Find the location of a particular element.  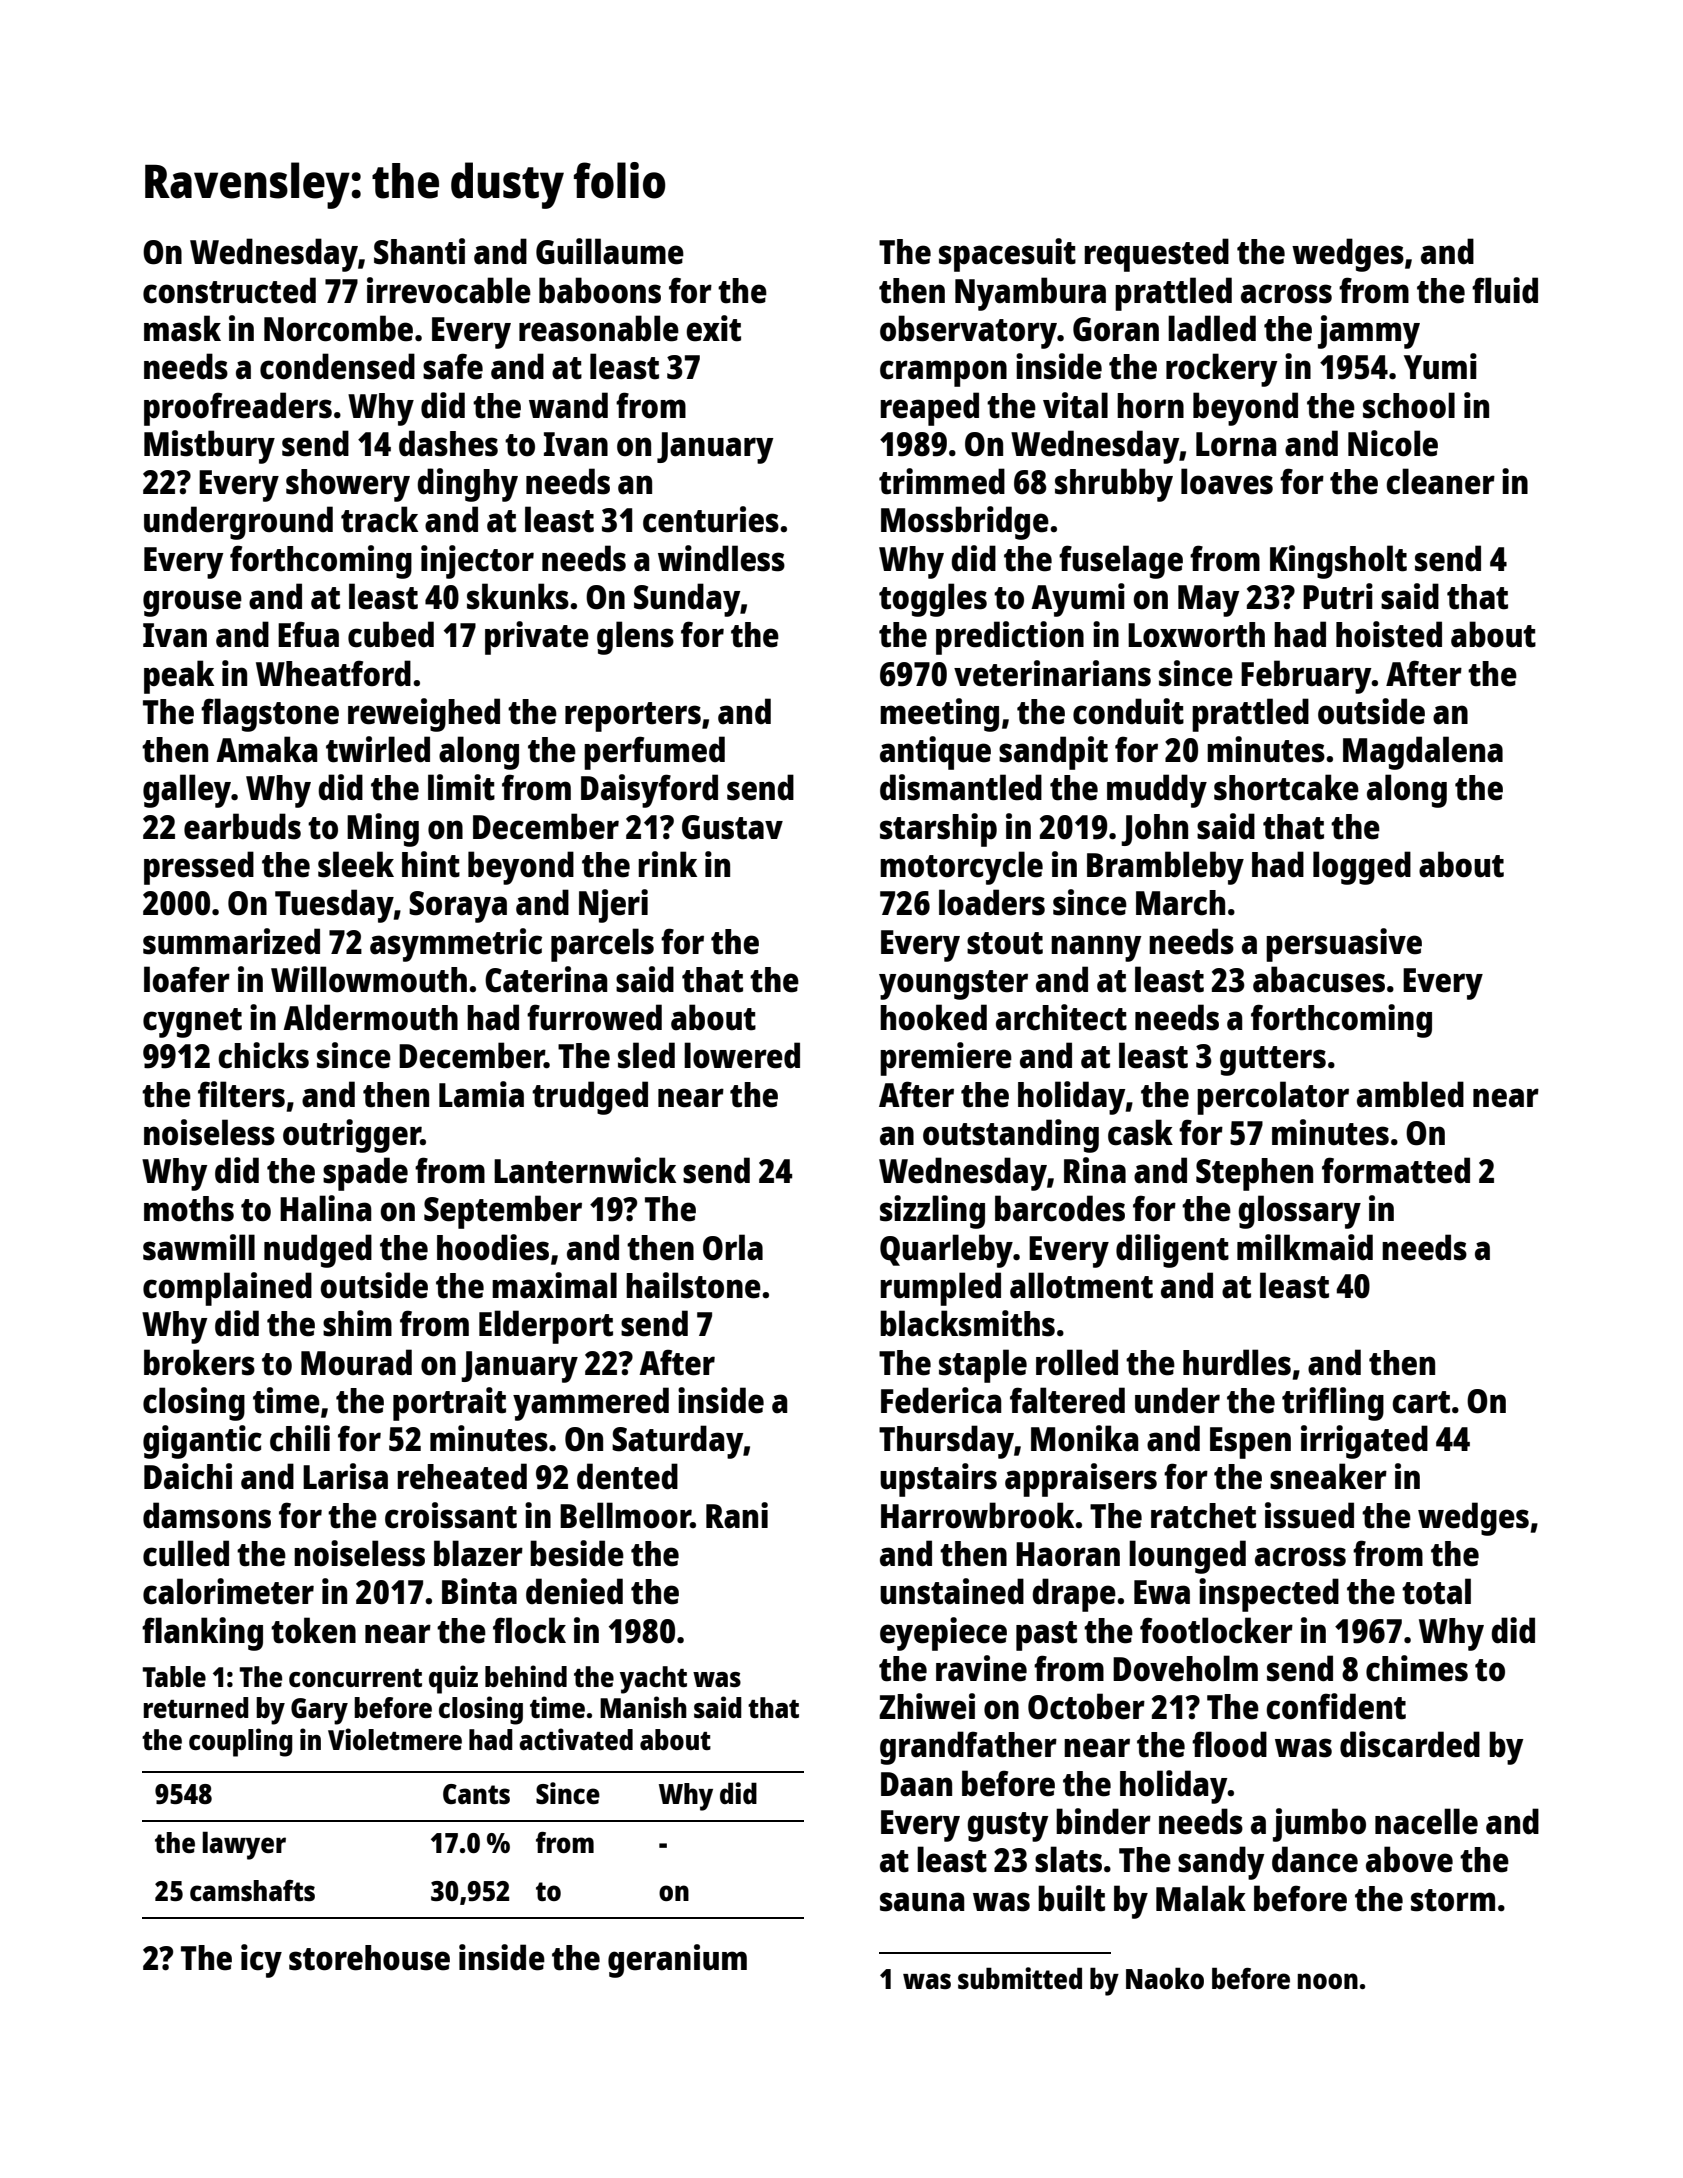

Cants is located at coordinates (476, 1794).
